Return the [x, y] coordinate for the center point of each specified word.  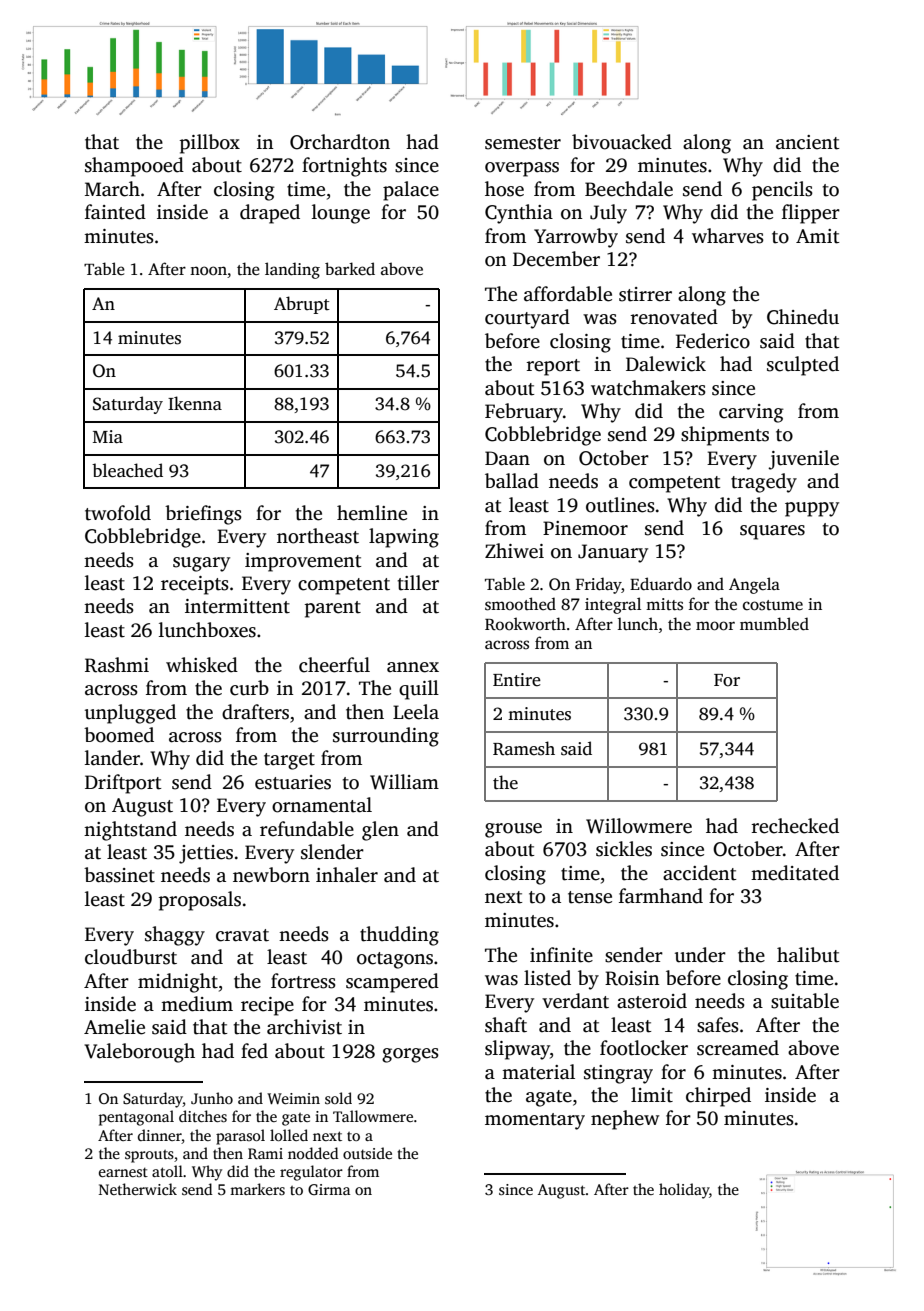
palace [411, 191]
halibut [808, 955]
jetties [206, 854]
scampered [392, 983]
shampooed [134, 167]
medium [197, 1004]
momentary [535, 1121]
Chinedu [803, 317]
